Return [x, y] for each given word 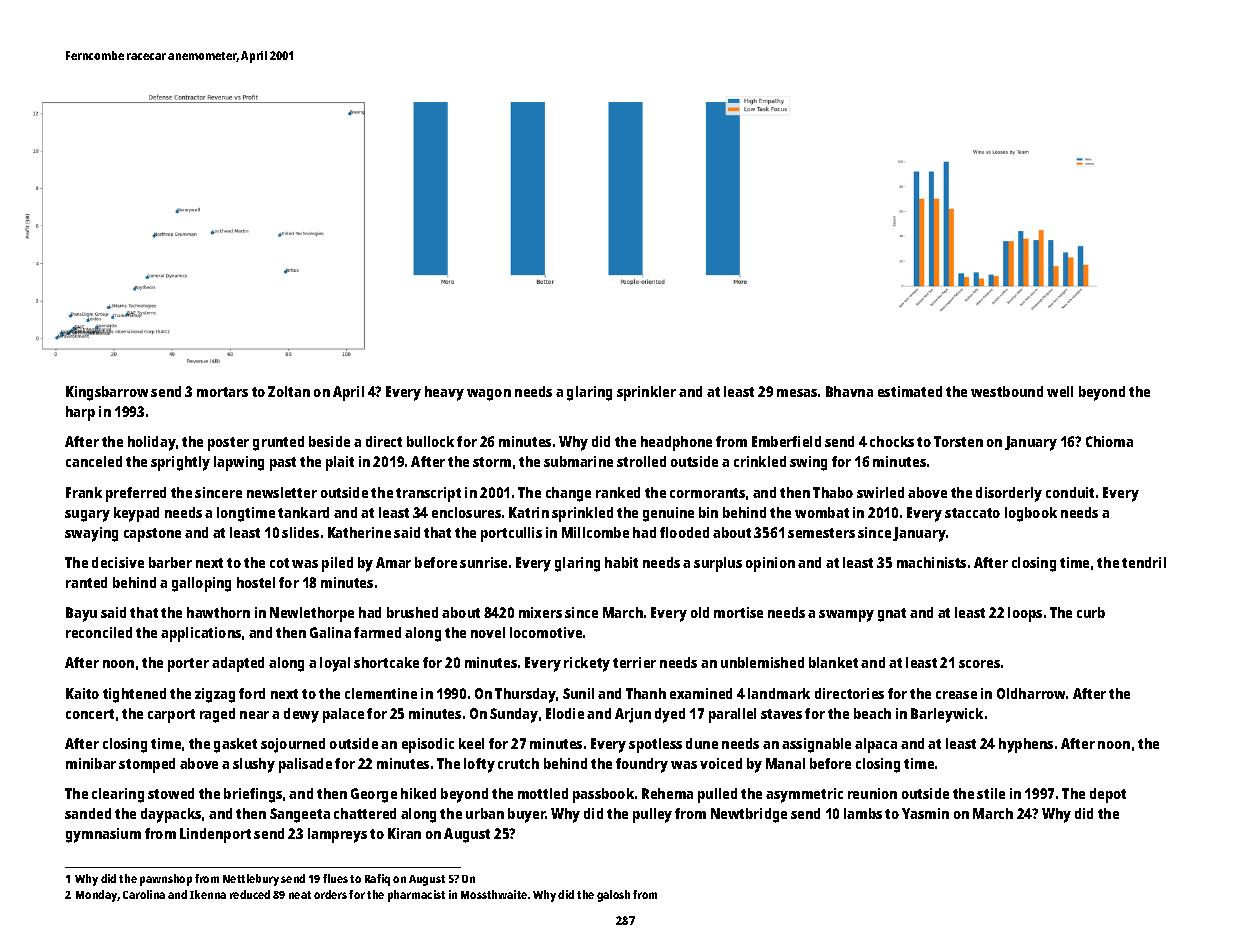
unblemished [762, 662]
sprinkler [646, 393]
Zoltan [289, 391]
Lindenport [215, 835]
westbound [1007, 391]
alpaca [876, 745]
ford [252, 693]
